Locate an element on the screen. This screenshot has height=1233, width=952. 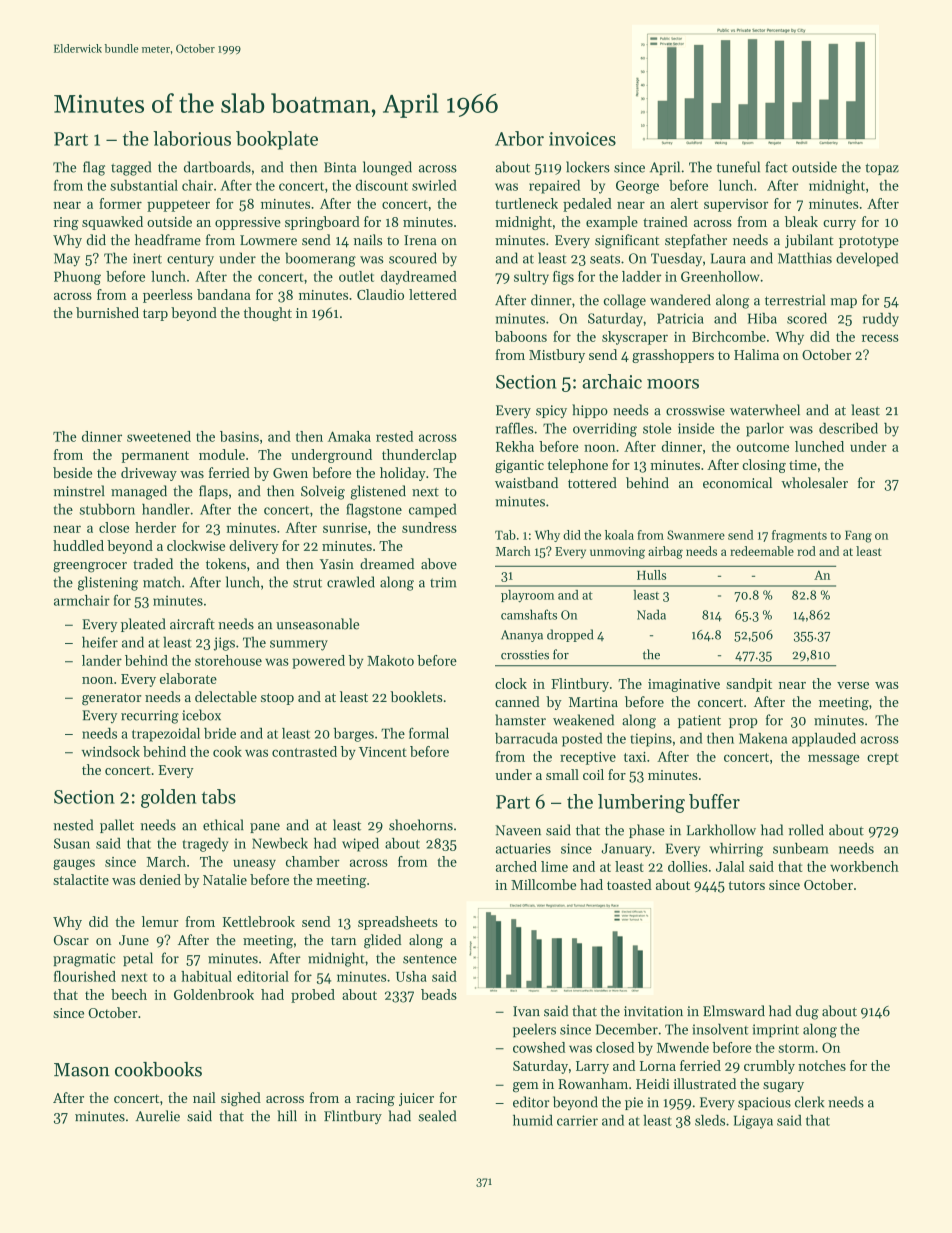
laborious is located at coordinates (192, 138).
